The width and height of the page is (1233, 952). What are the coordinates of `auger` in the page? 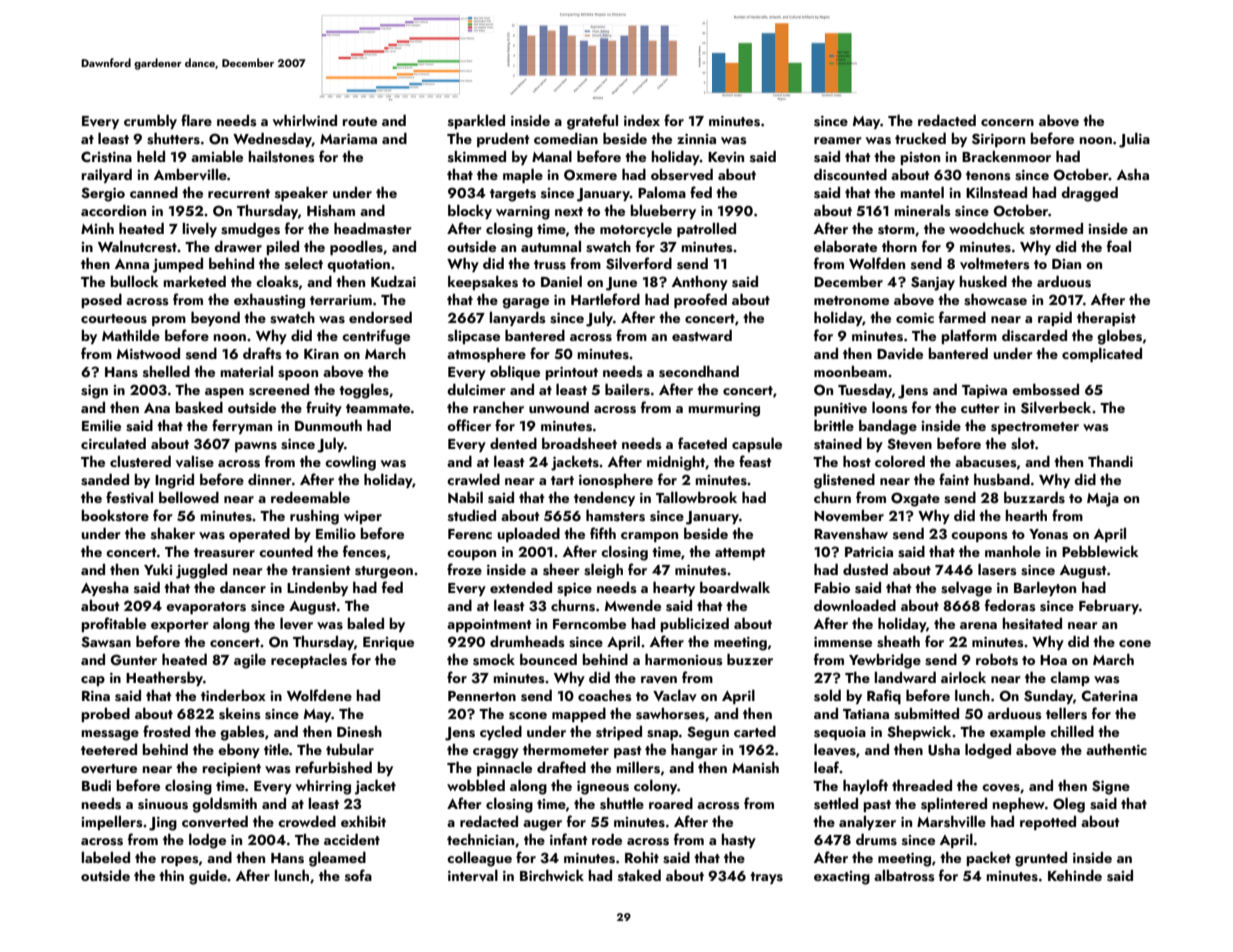 It's located at (542, 825).
